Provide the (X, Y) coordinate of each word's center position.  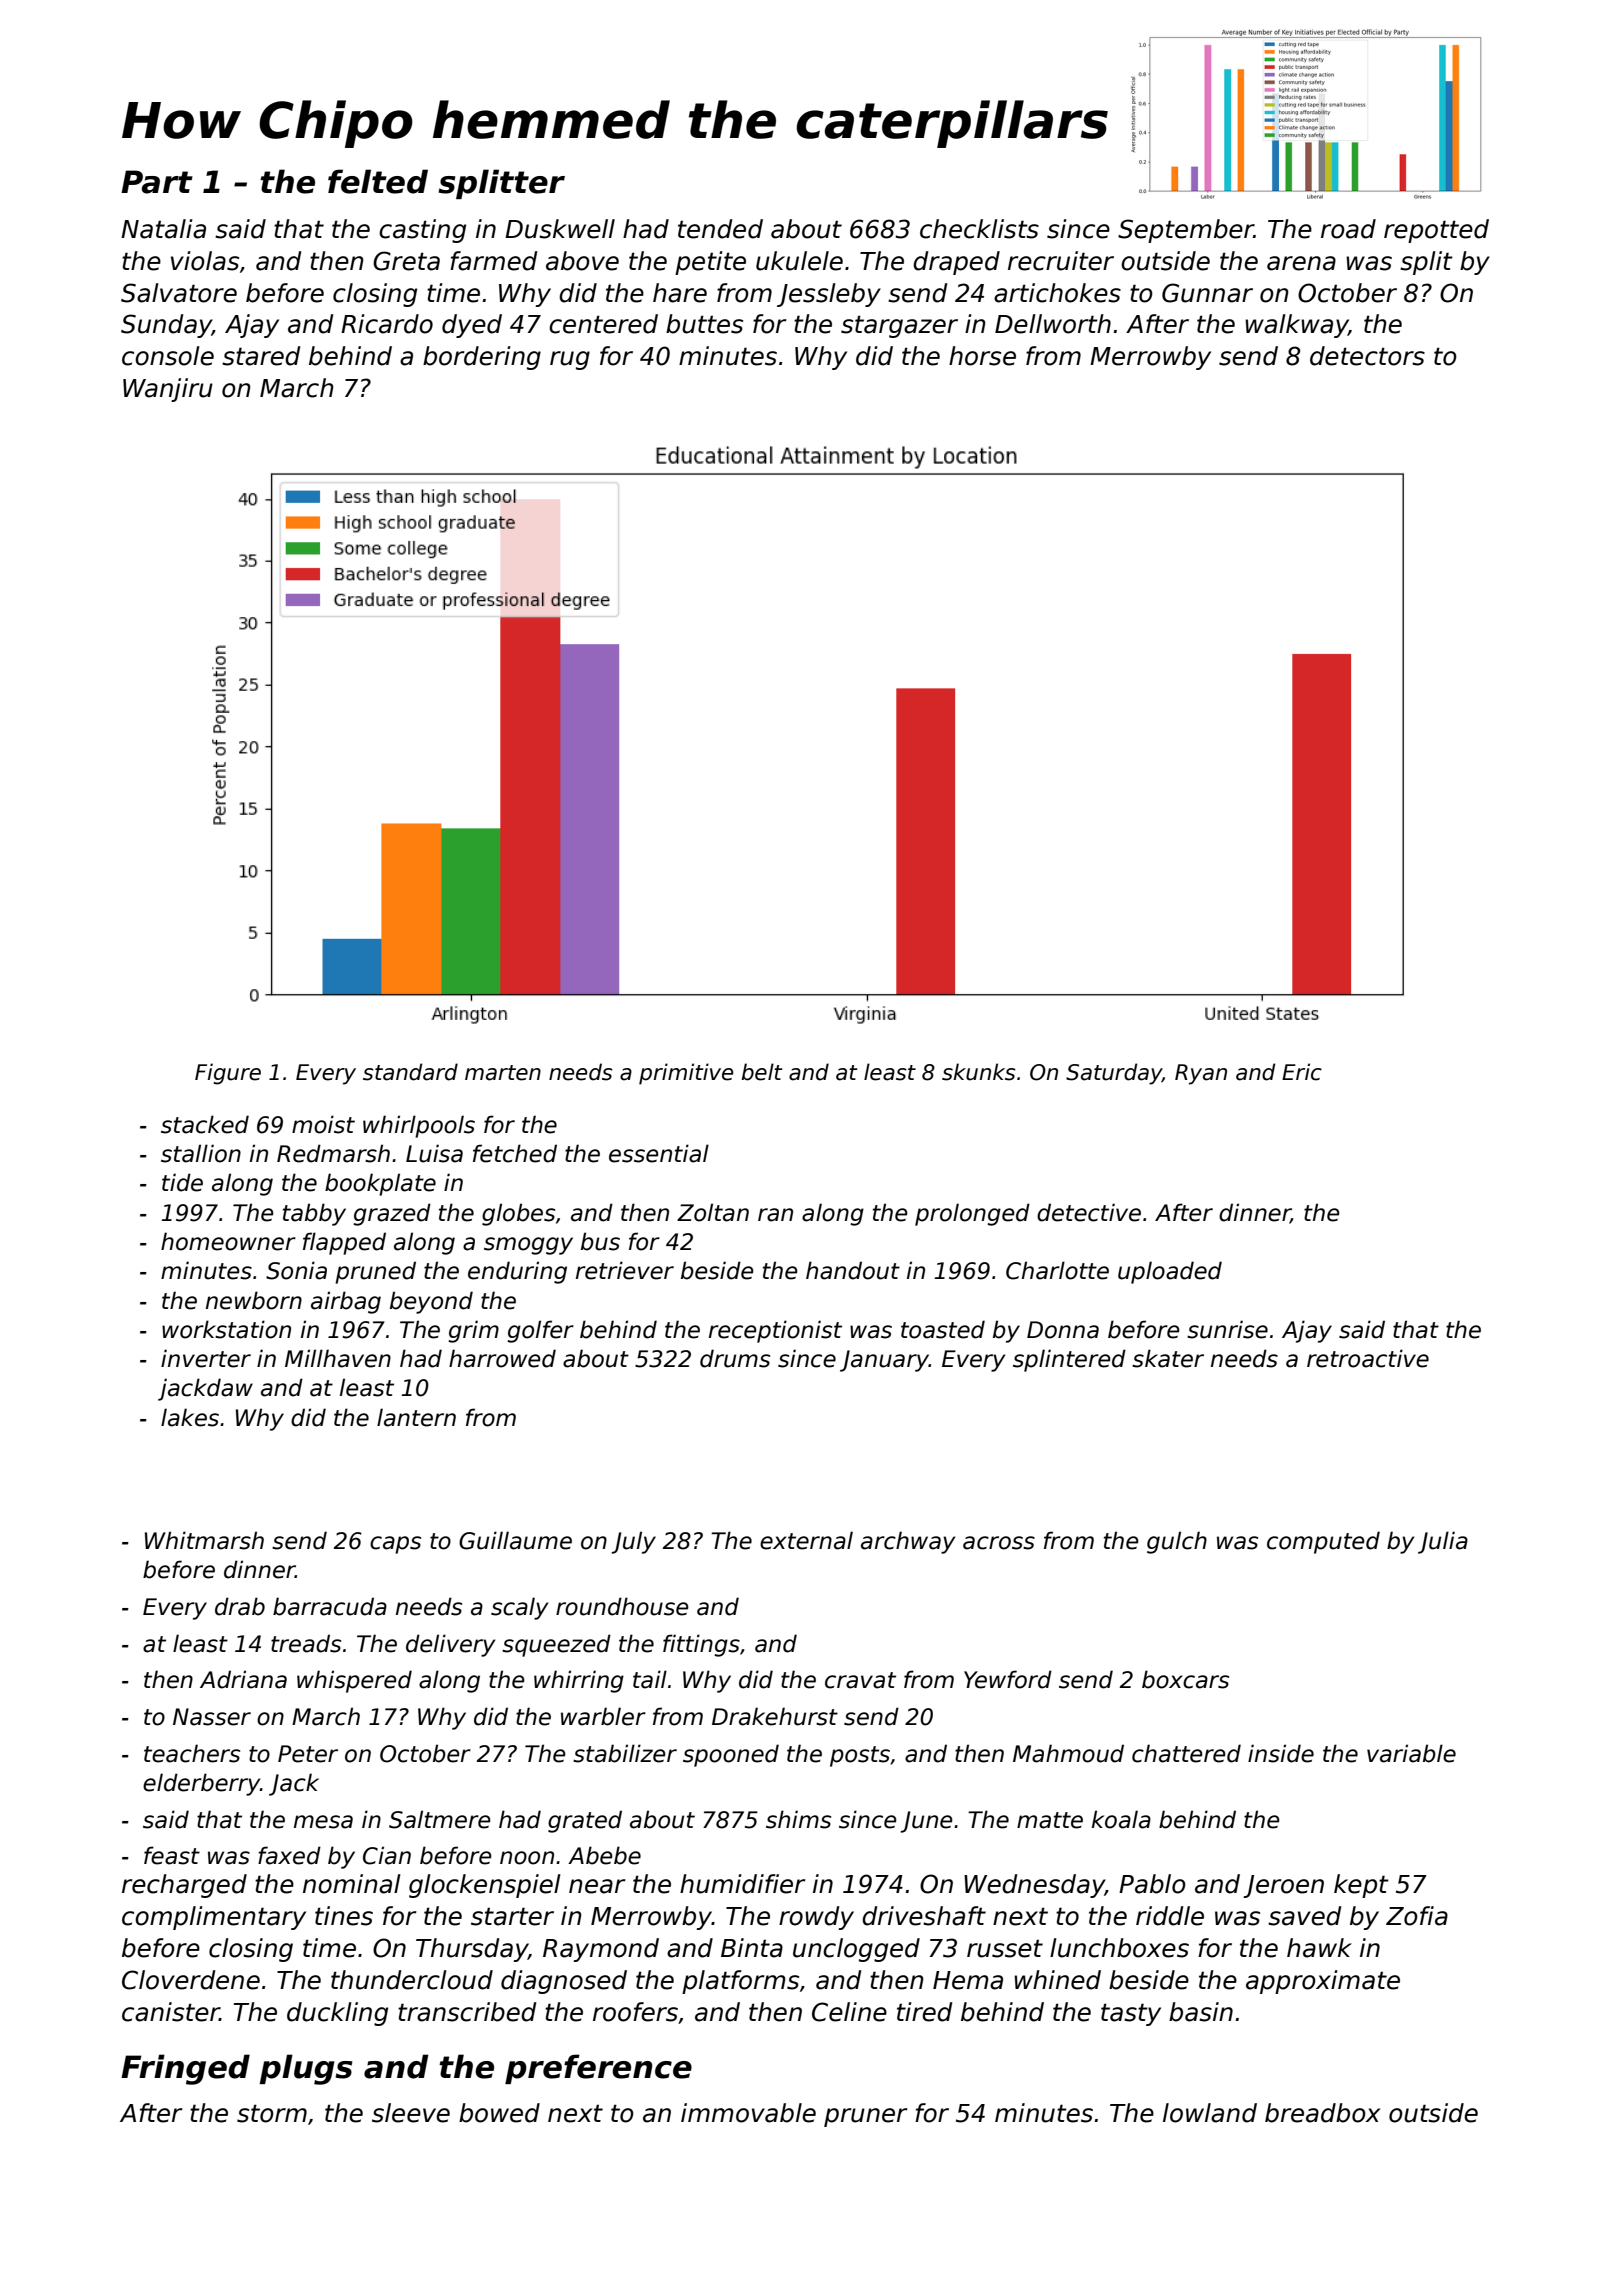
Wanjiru (168, 390)
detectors (1367, 356)
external (806, 1540)
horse (982, 356)
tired (925, 2012)
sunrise (1227, 1329)
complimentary (214, 1918)
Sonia (296, 1270)
